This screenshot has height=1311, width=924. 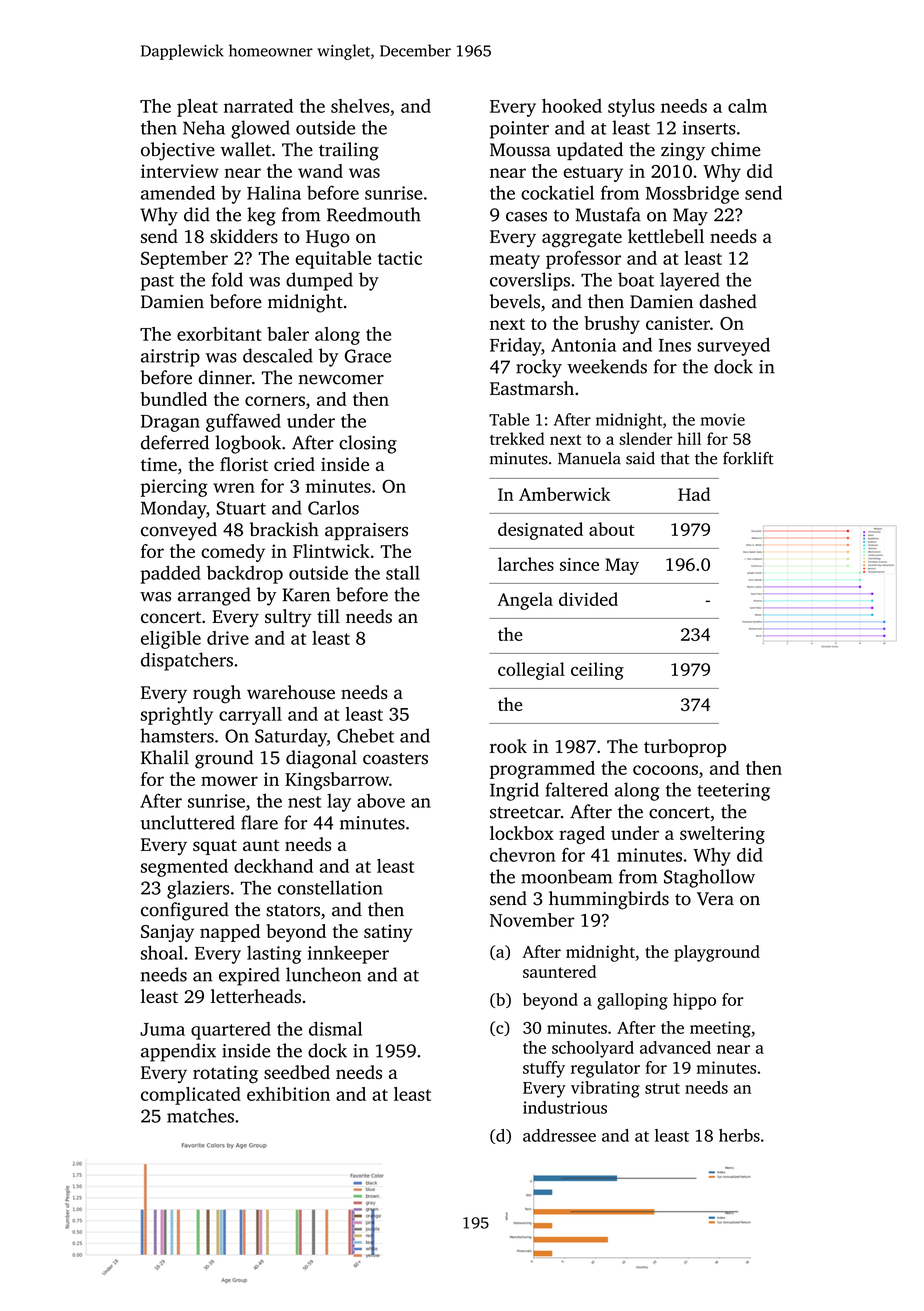 What do you see at coordinates (739, 1135) in the screenshot?
I see `herbs` at bounding box center [739, 1135].
